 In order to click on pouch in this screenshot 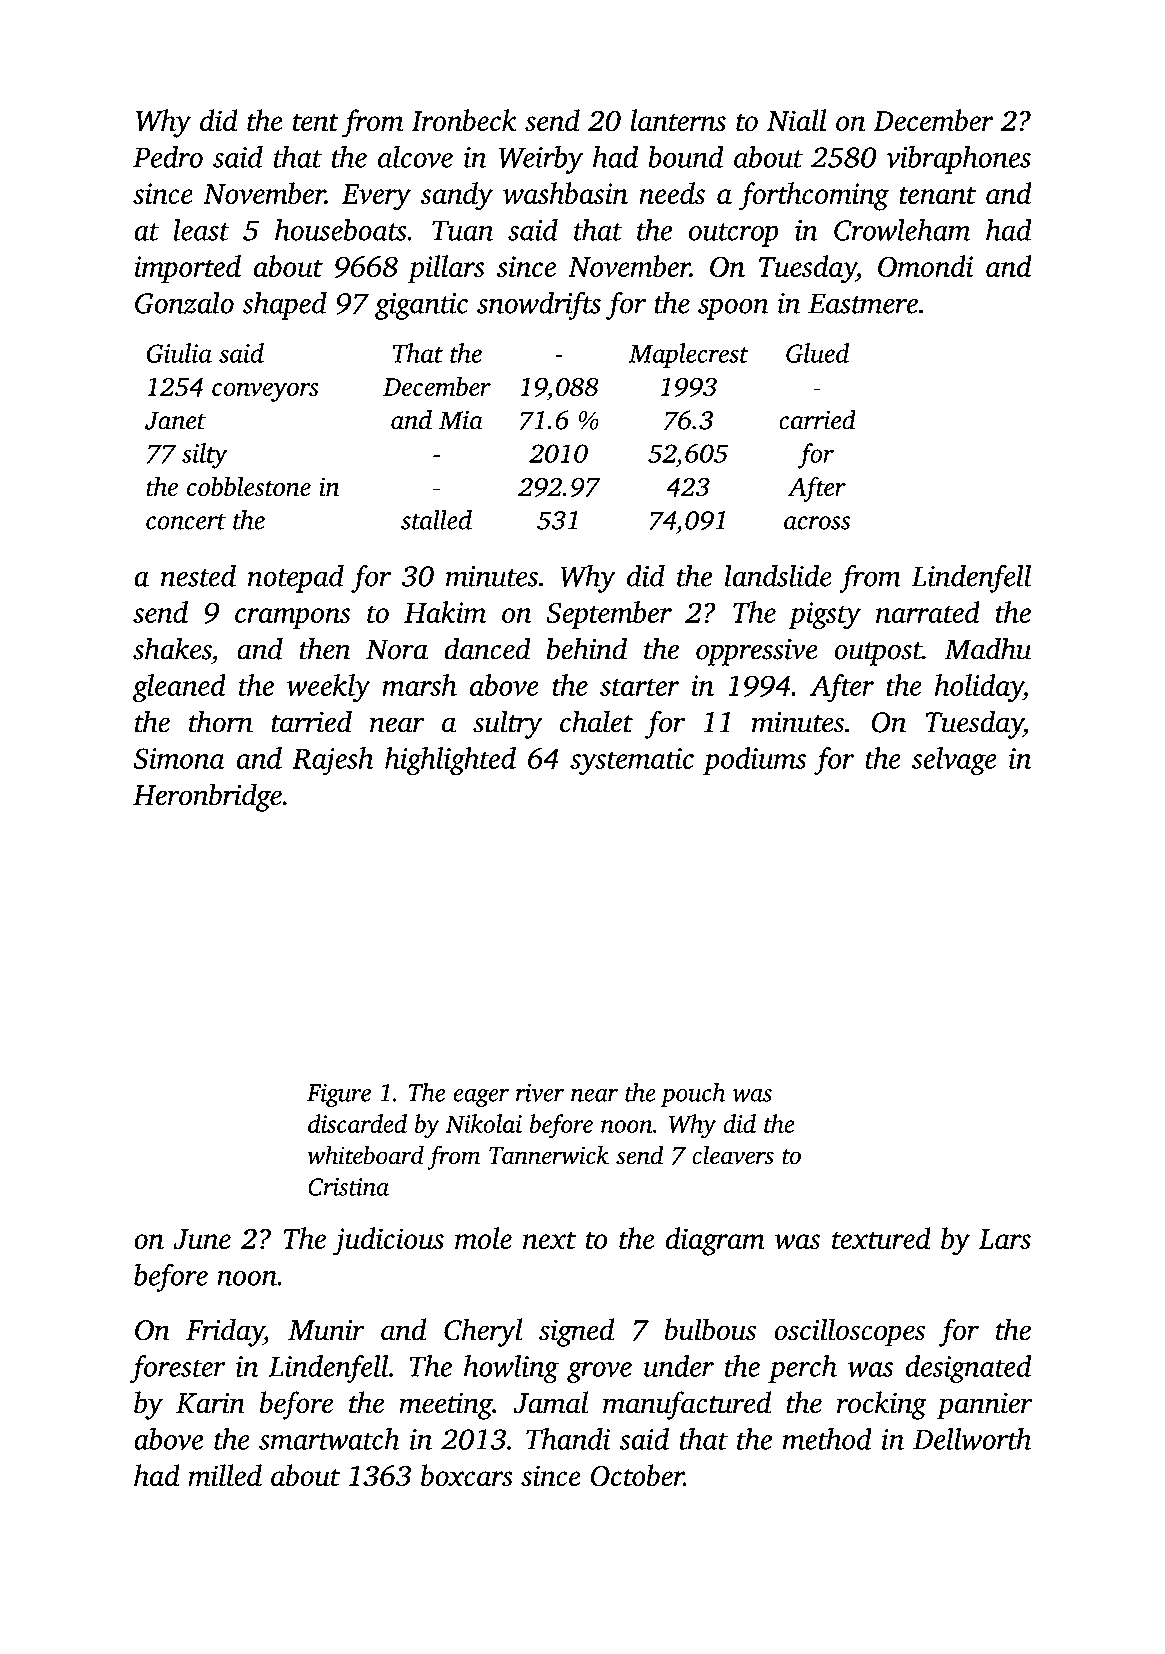, I will do `click(693, 1095)`.
